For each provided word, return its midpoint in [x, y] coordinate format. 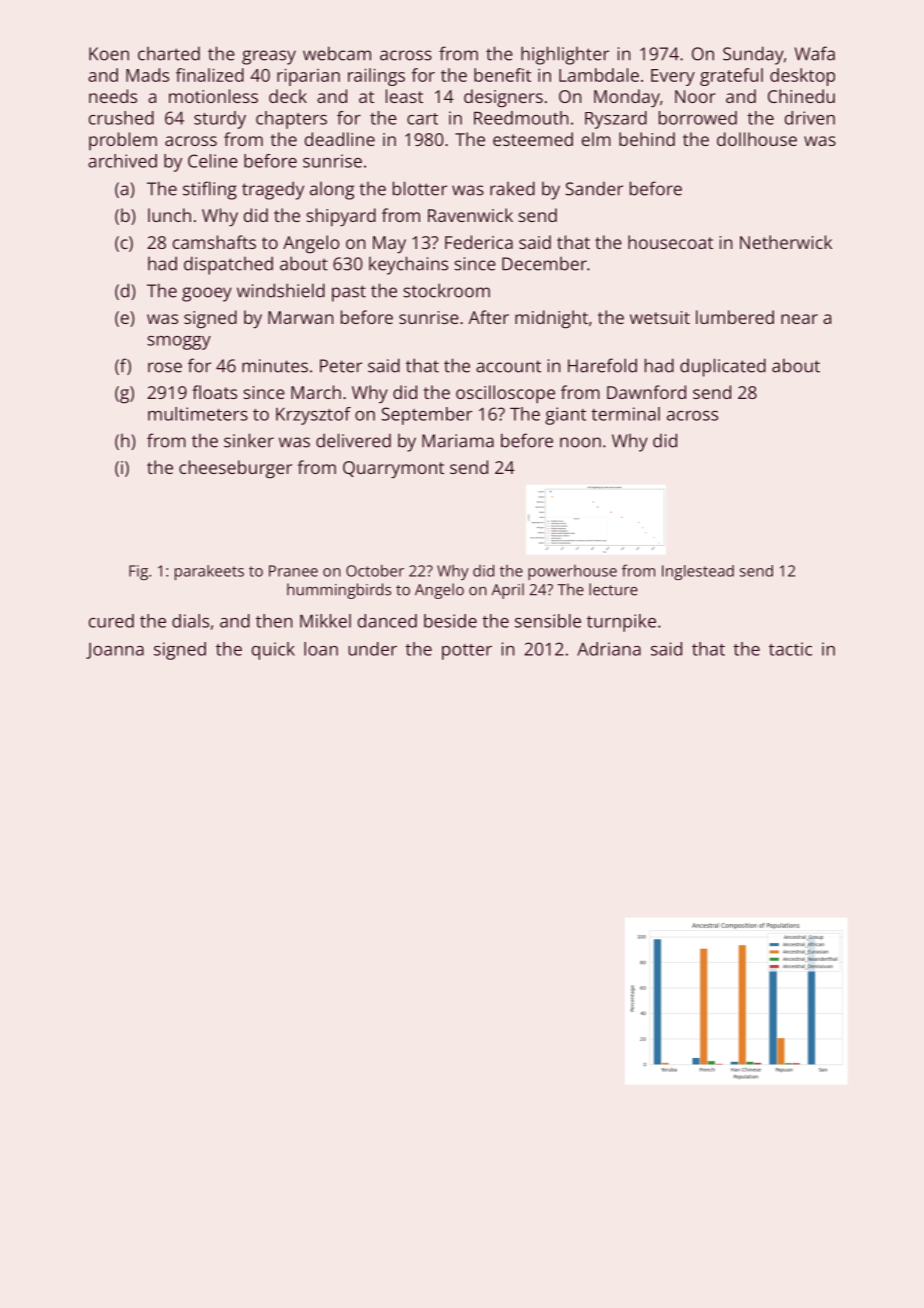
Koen [109, 54]
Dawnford [646, 392]
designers [503, 98]
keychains [408, 265]
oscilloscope [505, 394]
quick [273, 651]
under [372, 649]
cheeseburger [235, 469]
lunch [169, 215]
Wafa [815, 53]
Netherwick [786, 242]
